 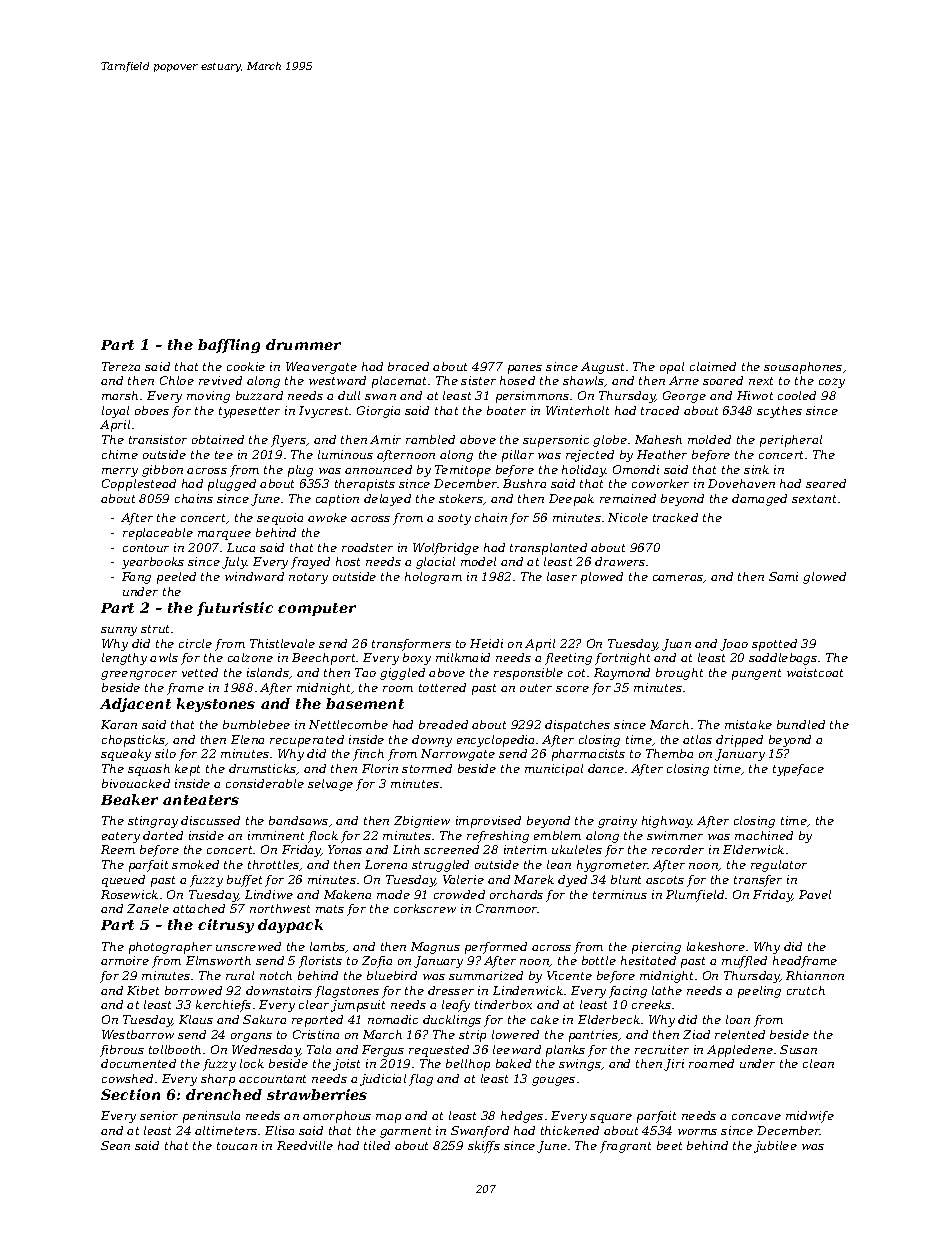 I want to click on typesetter, so click(x=249, y=412).
